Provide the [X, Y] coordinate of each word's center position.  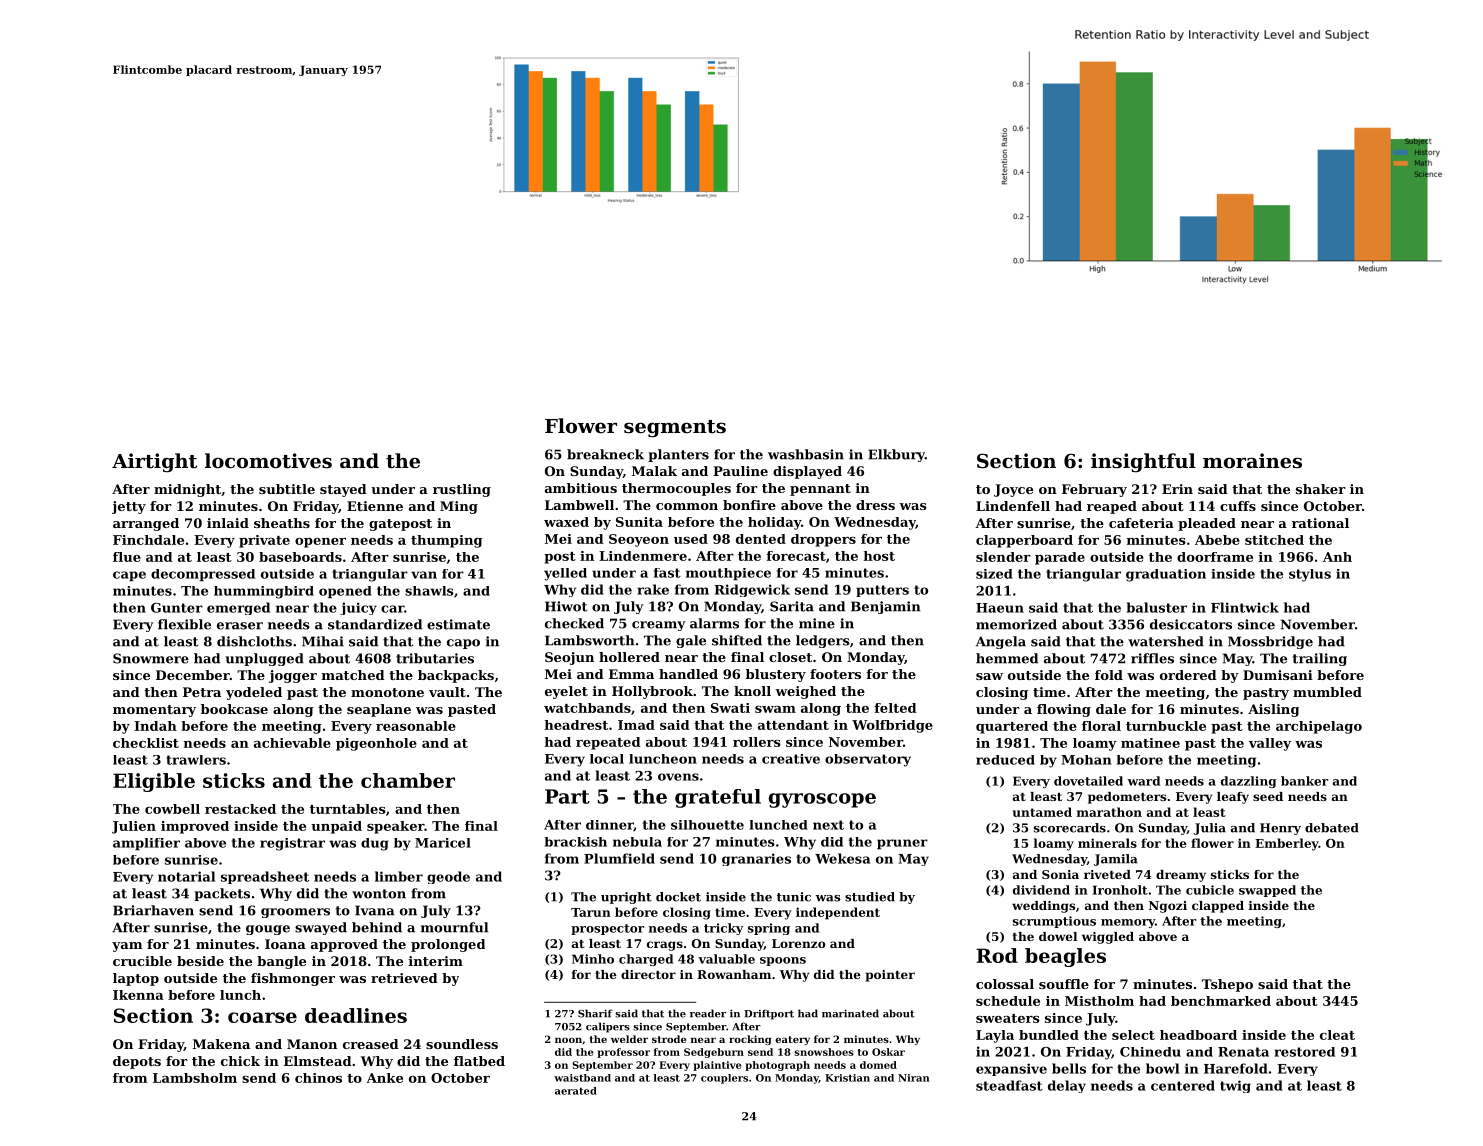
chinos [318, 1078]
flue [127, 557]
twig [1235, 1086]
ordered [1188, 675]
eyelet [566, 692]
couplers [724, 1079]
